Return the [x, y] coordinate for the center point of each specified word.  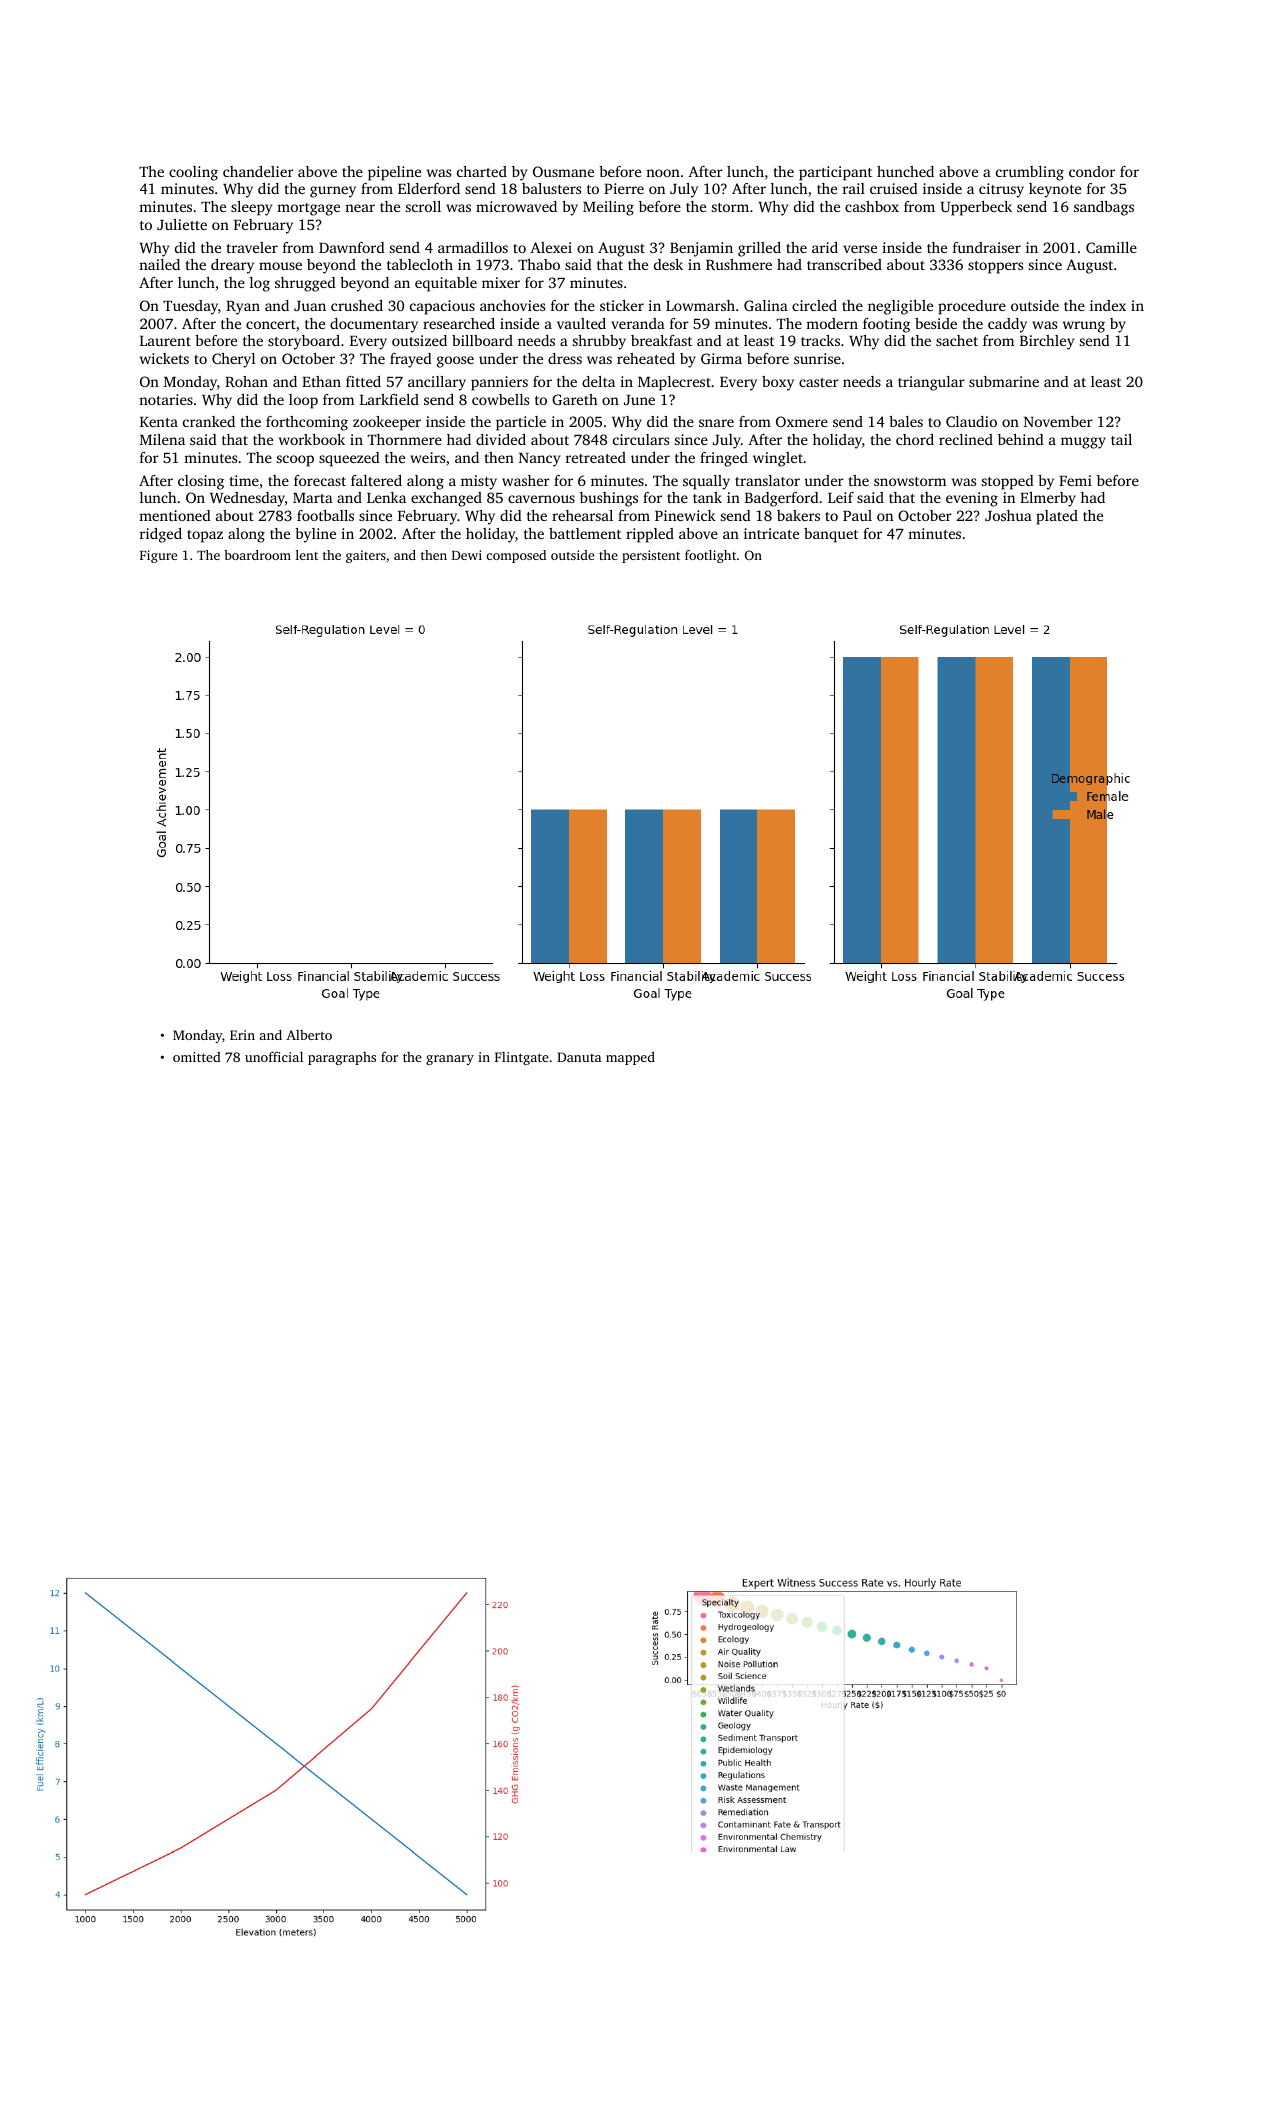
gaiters [366, 556]
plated [1057, 517]
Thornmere [404, 439]
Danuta [579, 1057]
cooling [193, 173]
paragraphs [342, 1058]
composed [516, 556]
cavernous [541, 499]
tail [1121, 439]
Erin [242, 1035]
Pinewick [685, 515]
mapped [630, 1058]
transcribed [844, 264]
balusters [551, 188]
